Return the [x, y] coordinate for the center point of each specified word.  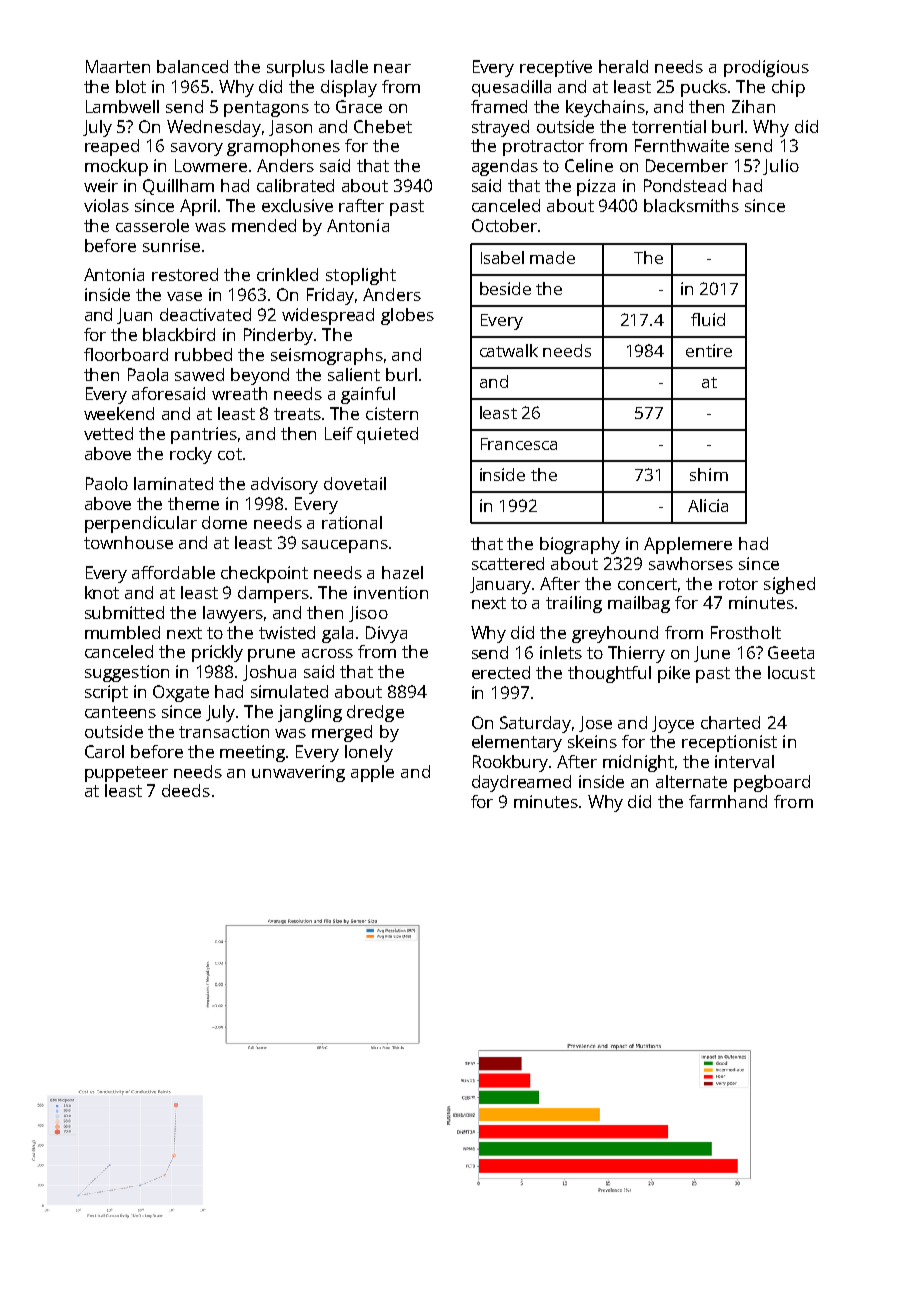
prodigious [766, 68]
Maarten [118, 66]
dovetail [355, 483]
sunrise [171, 245]
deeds [186, 790]
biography [580, 545]
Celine [589, 165]
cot [230, 454]
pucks [704, 88]
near [392, 68]
